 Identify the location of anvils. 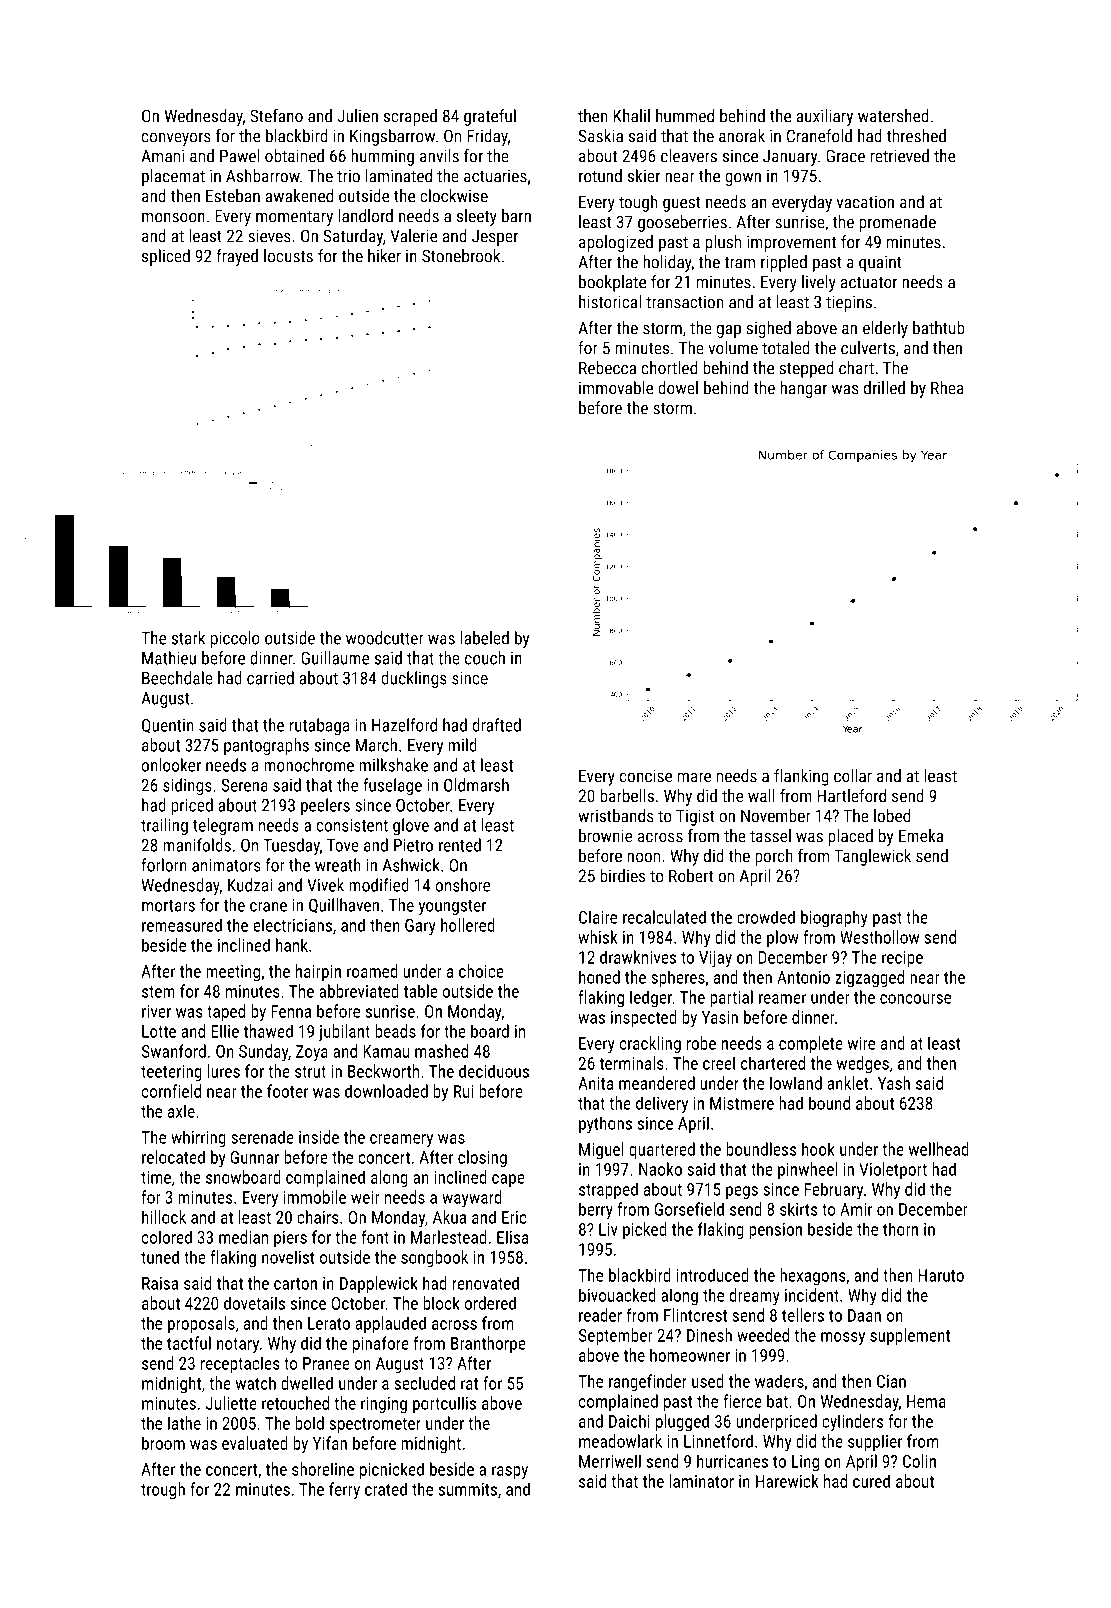
(439, 156).
